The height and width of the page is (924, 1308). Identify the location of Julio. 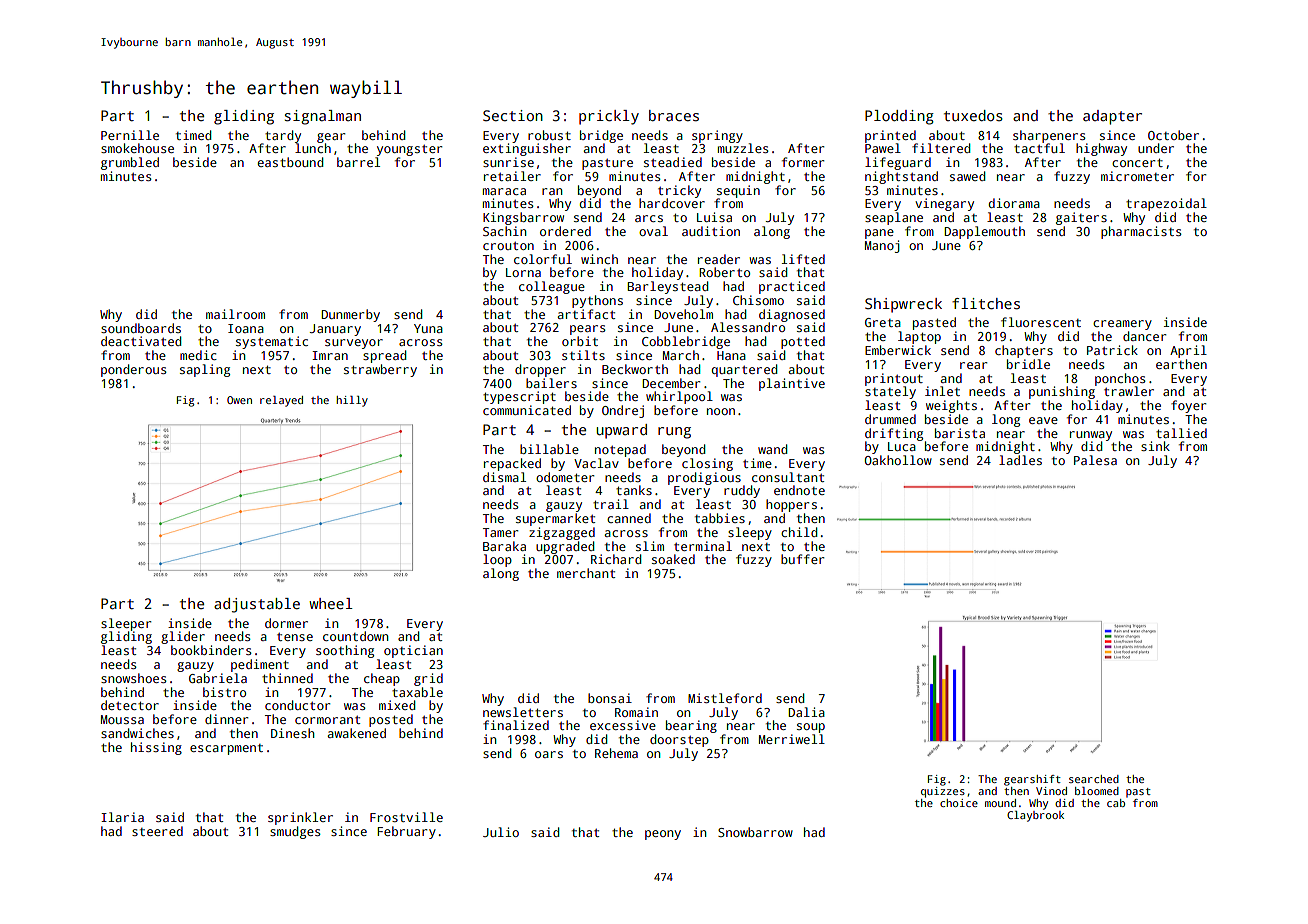
(501, 832).
